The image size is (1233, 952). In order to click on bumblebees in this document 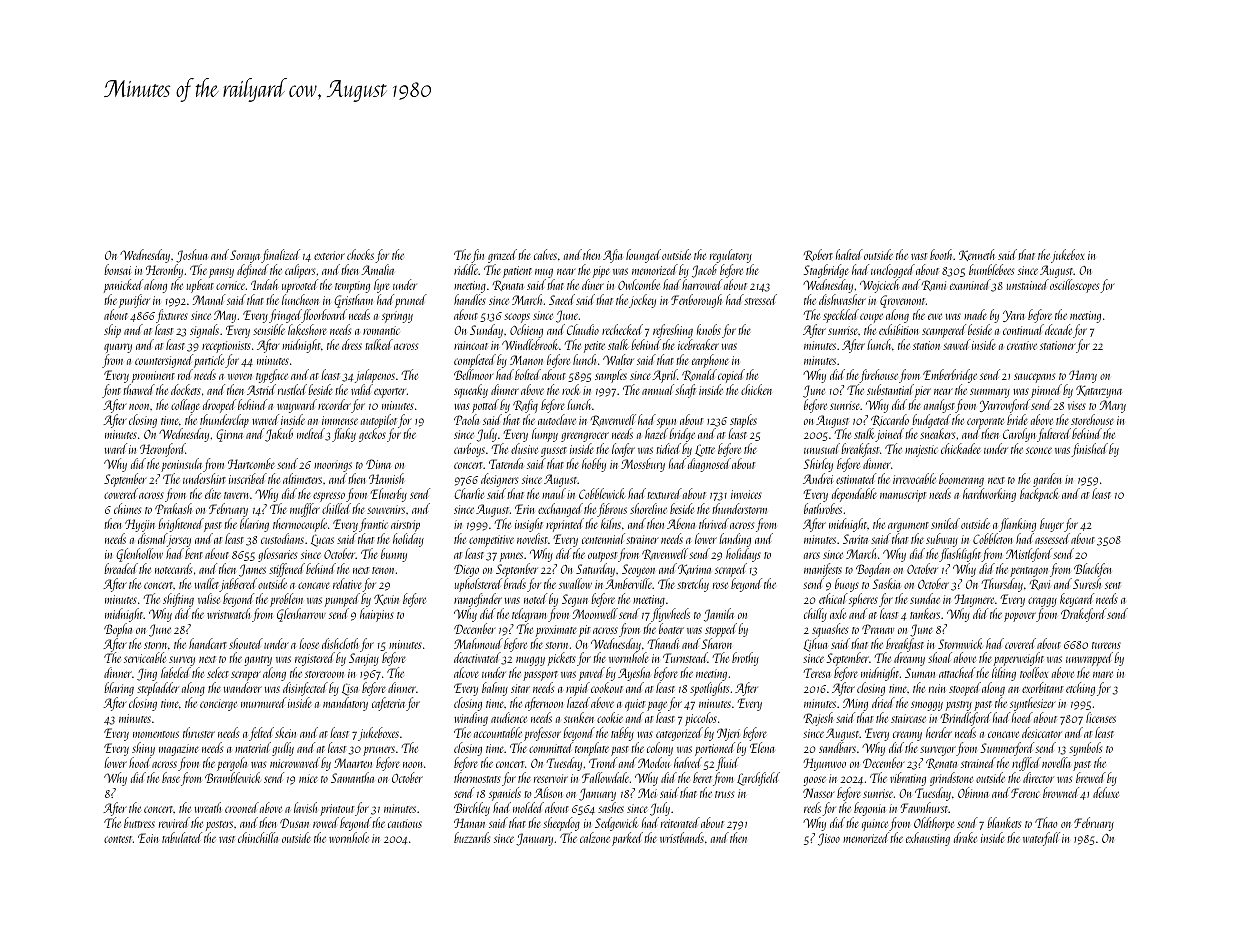, I will do `click(991, 269)`.
